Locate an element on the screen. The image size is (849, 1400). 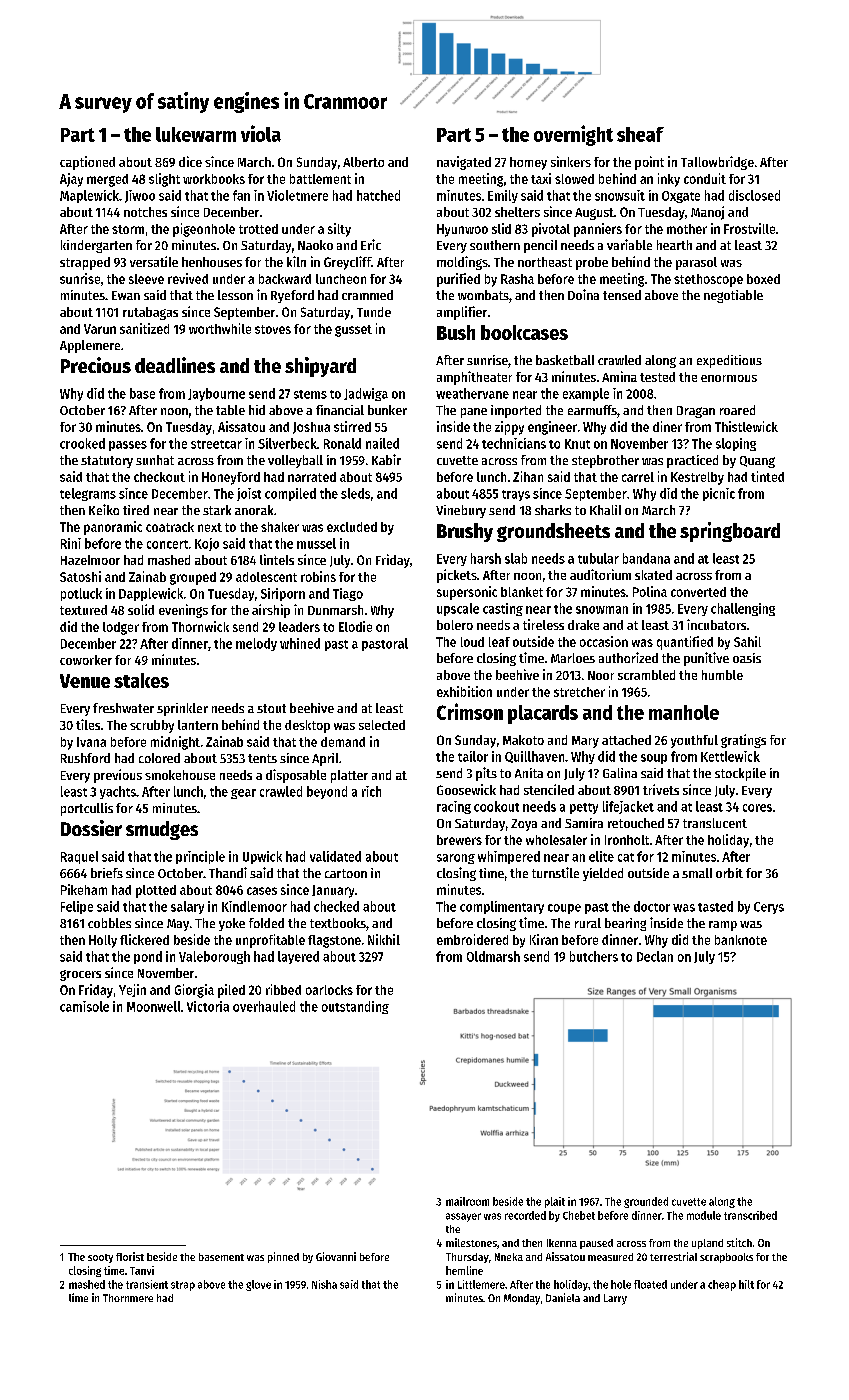
Alberto is located at coordinates (363, 162).
